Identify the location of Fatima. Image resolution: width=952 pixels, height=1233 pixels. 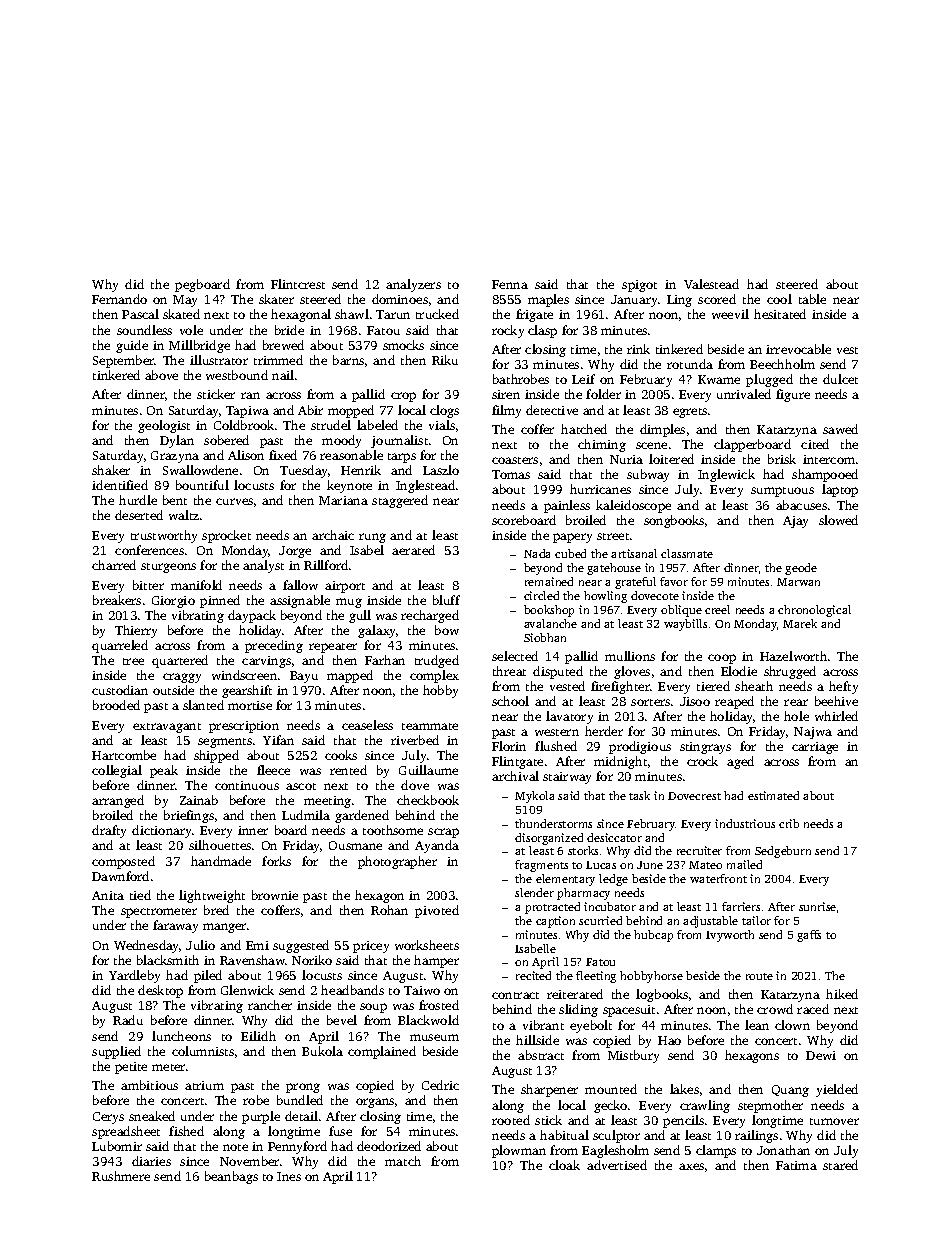
(796, 1165).
